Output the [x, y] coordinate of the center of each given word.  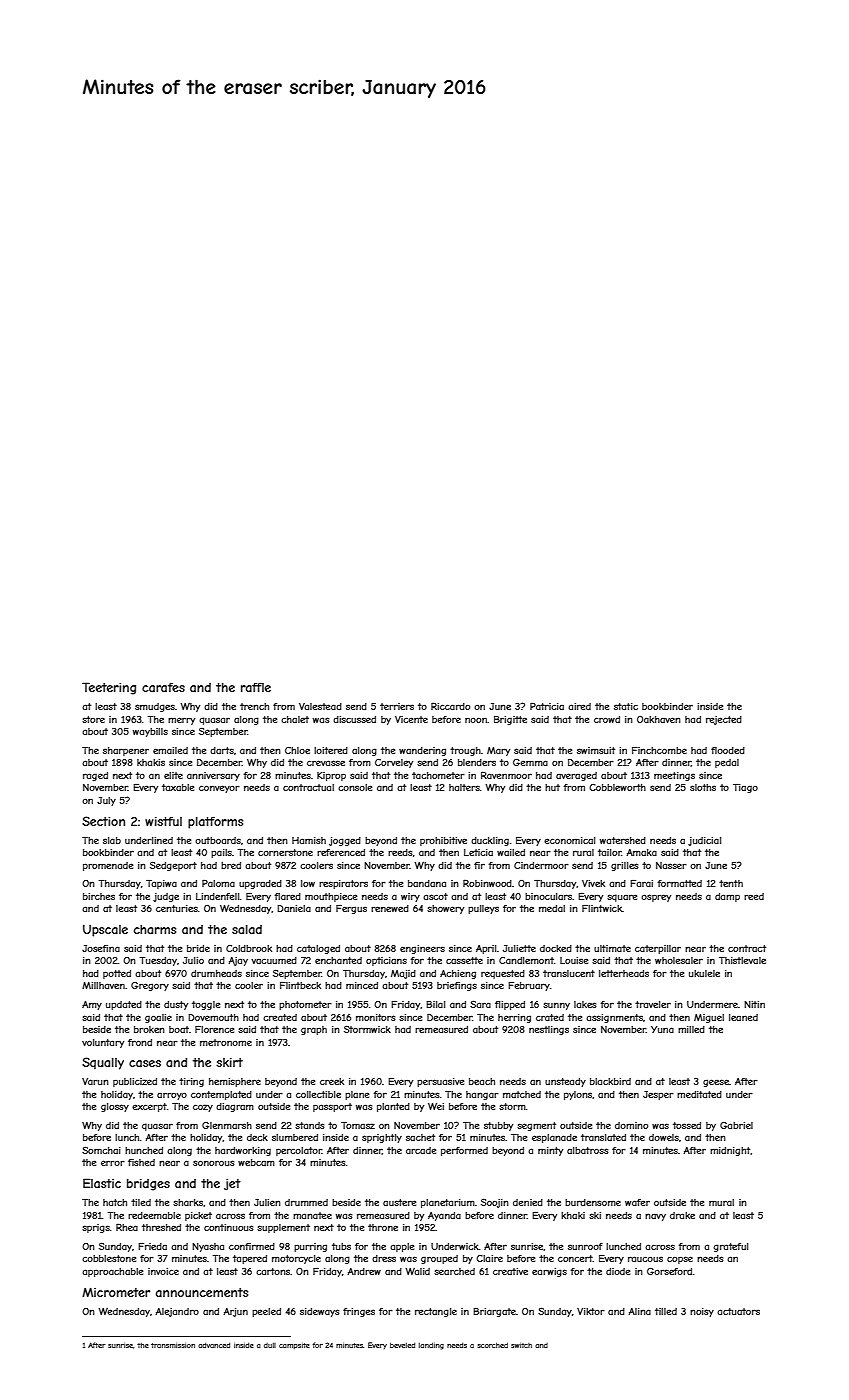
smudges [155, 707]
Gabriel [736, 1125]
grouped [439, 1259]
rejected [724, 720]
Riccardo [450, 706]
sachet [420, 1137]
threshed [161, 1227]
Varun [95, 1081]
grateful [731, 1247]
